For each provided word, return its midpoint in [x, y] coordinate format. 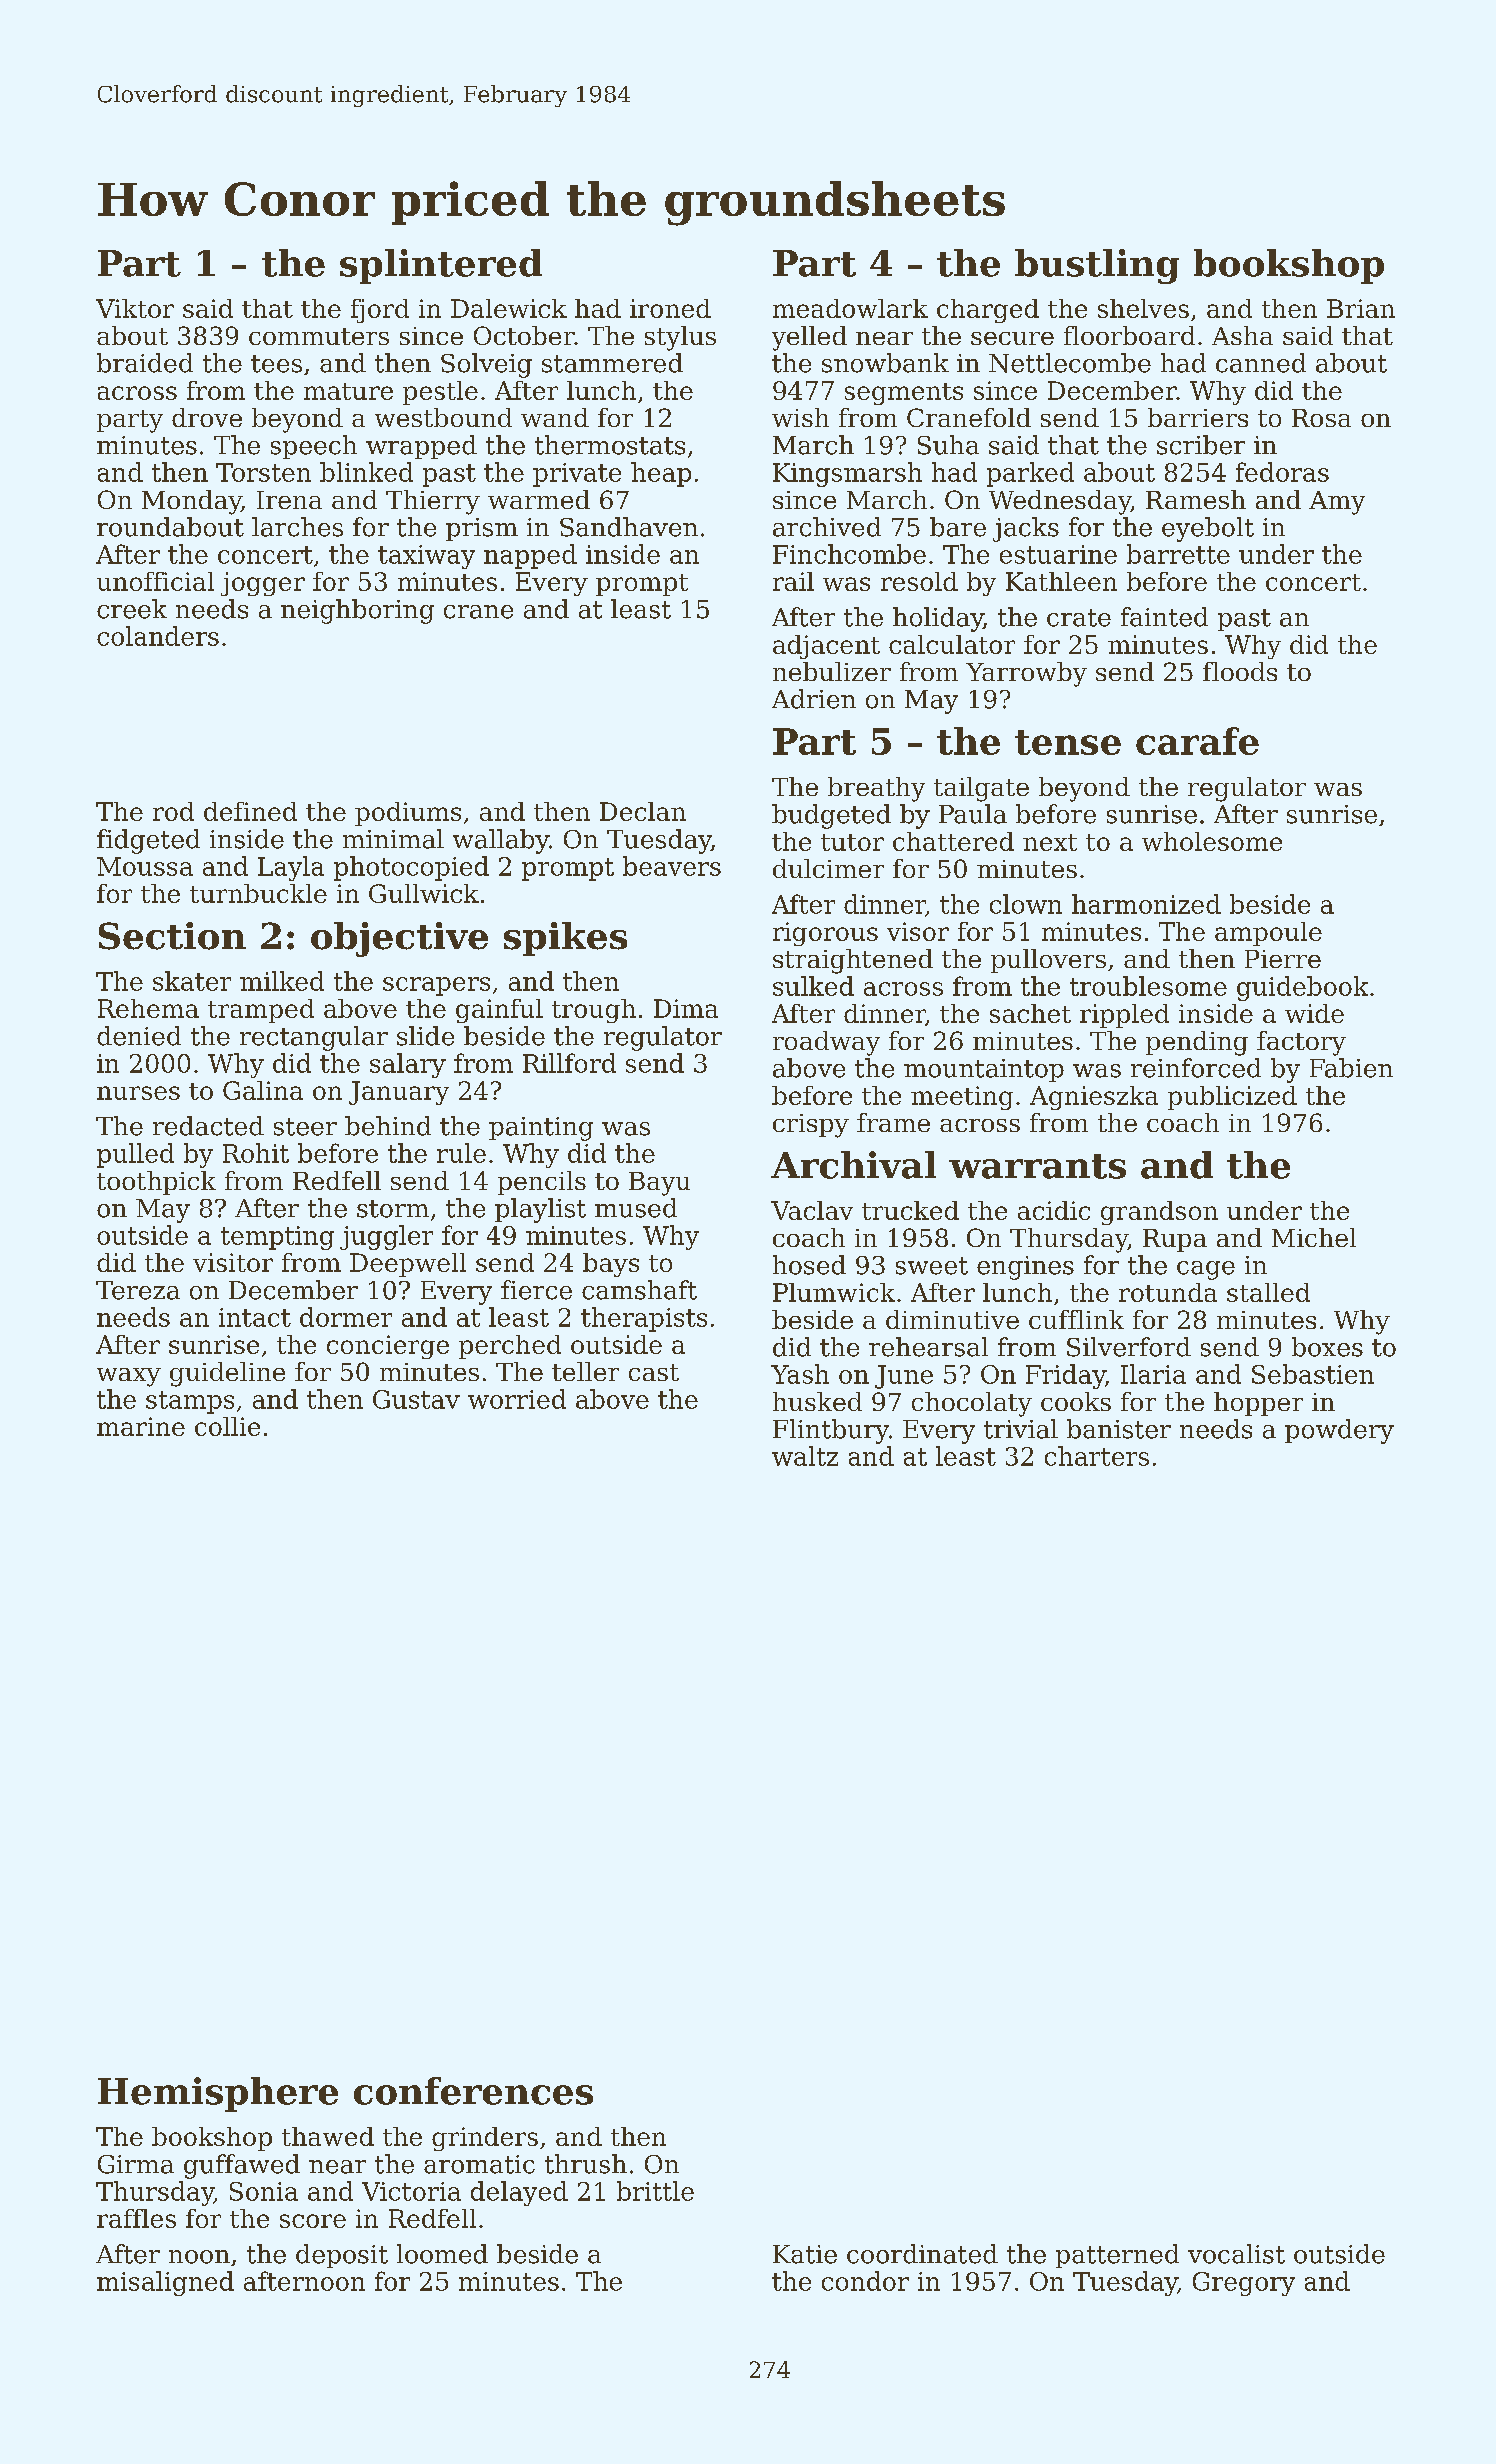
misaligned [165, 2283]
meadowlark [850, 308]
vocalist [1236, 2254]
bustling [1097, 266]
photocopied [411, 868]
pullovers [1048, 961]
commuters [319, 336]
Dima [686, 1008]
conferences [473, 2091]
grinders [485, 2139]
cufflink [1076, 1319]
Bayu [659, 1184]
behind [388, 1126]
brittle [655, 2191]
